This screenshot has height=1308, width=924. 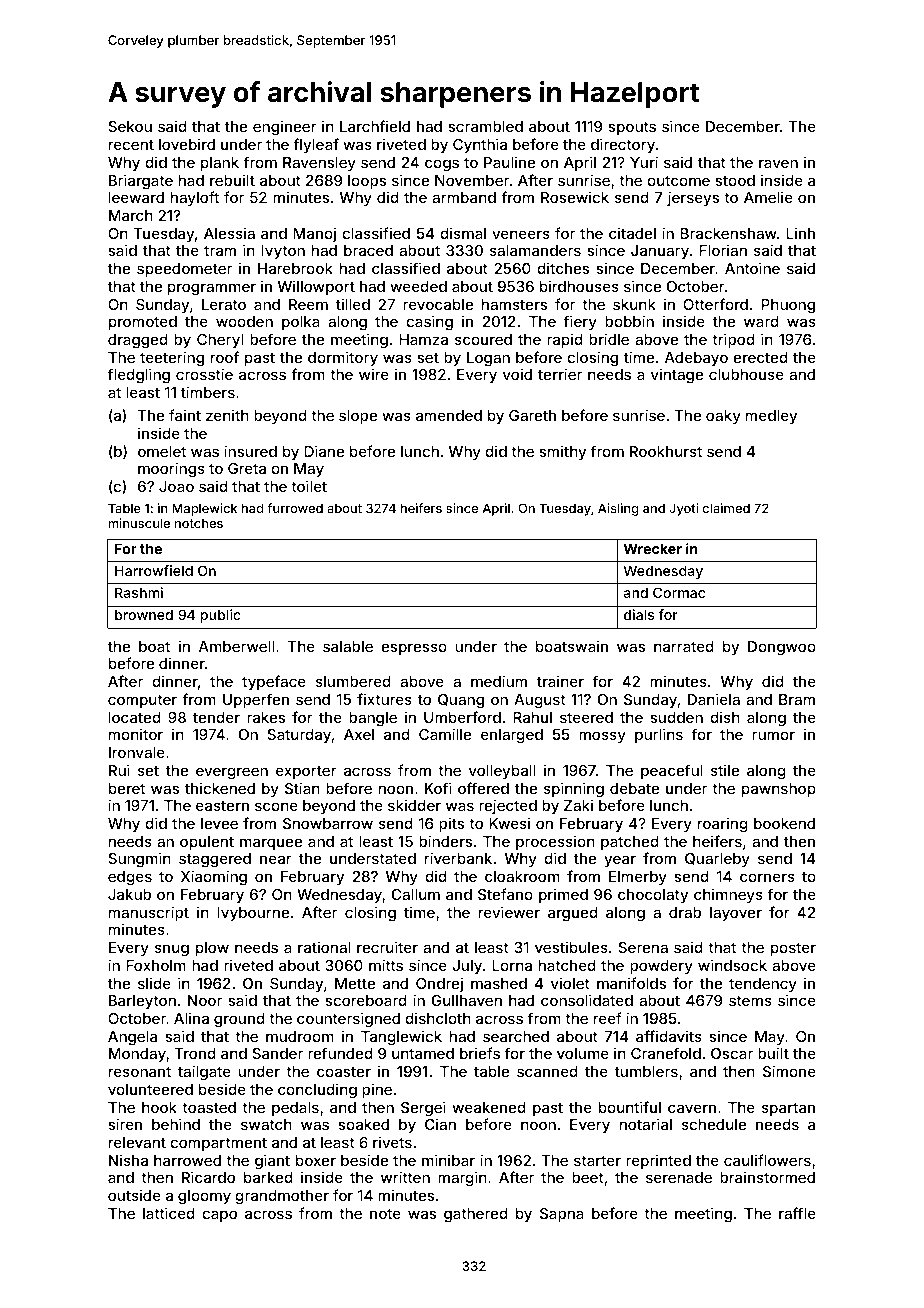 What do you see at coordinates (677, 375) in the screenshot?
I see `vintage` at bounding box center [677, 375].
